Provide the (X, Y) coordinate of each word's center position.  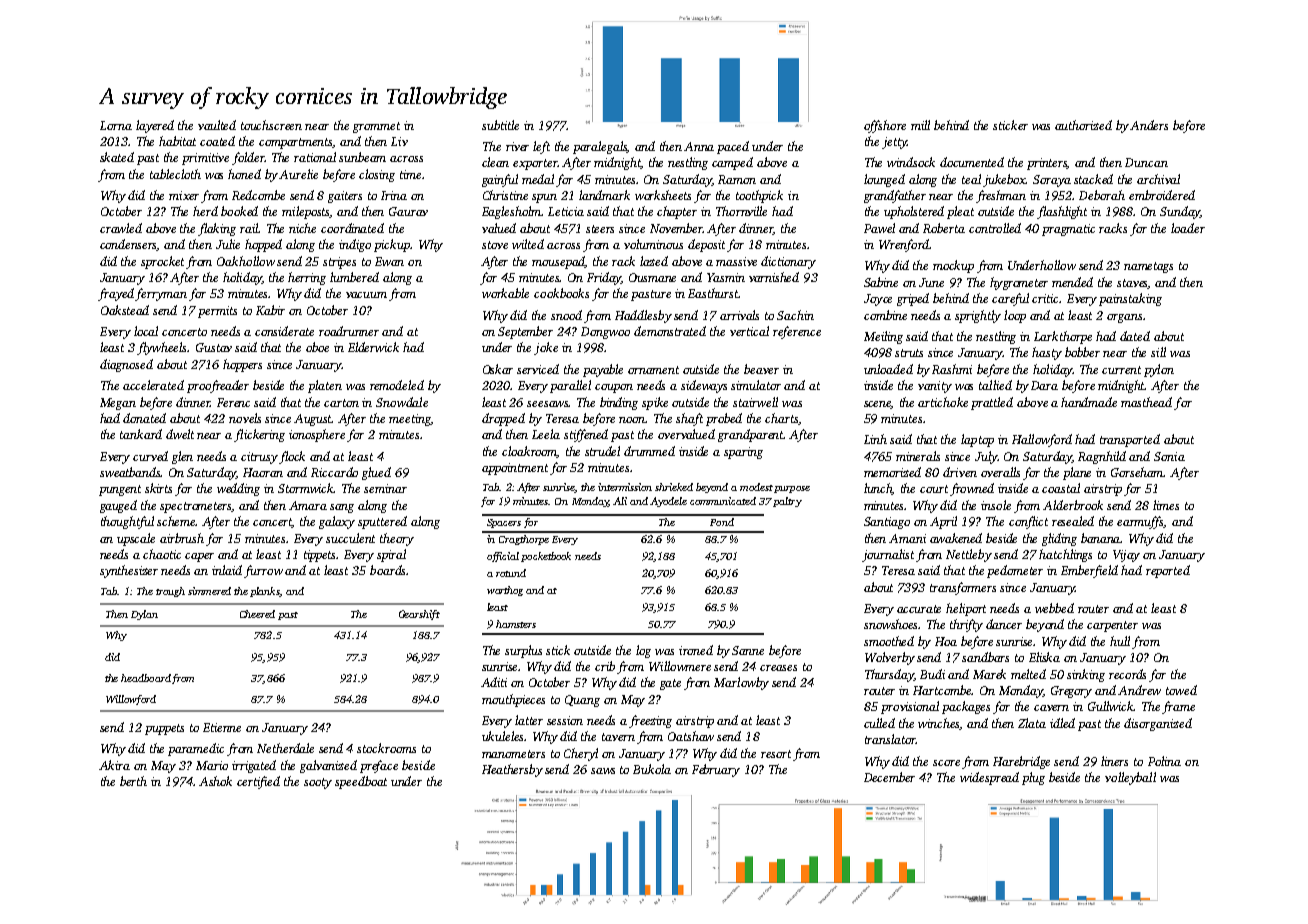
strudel (602, 451)
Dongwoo (605, 333)
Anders (1149, 125)
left (541, 147)
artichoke (943, 402)
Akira (114, 765)
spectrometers (196, 507)
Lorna (116, 125)
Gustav (214, 347)
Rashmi (952, 369)
